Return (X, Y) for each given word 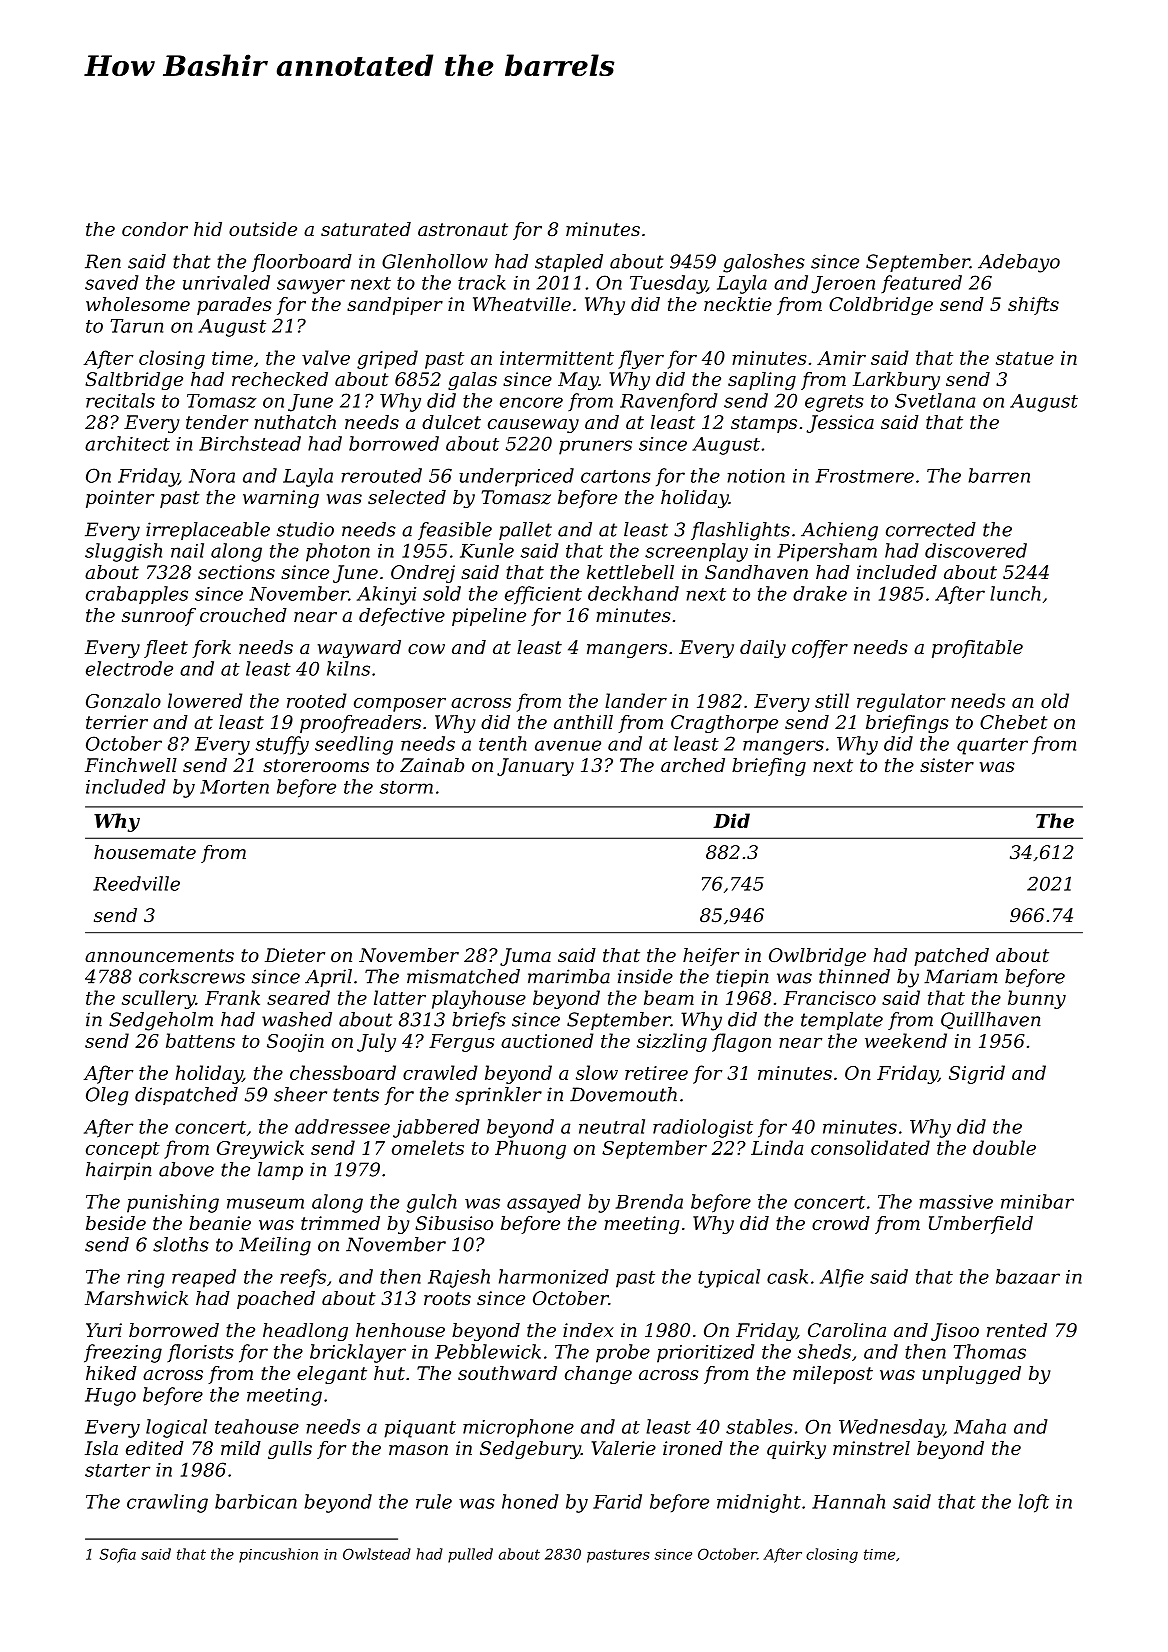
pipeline (489, 617)
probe (623, 1353)
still (832, 700)
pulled (470, 1555)
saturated (366, 229)
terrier (117, 722)
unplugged (972, 1375)
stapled (569, 263)
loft (1033, 1503)
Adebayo (1019, 263)
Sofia (118, 1555)
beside (116, 1223)
